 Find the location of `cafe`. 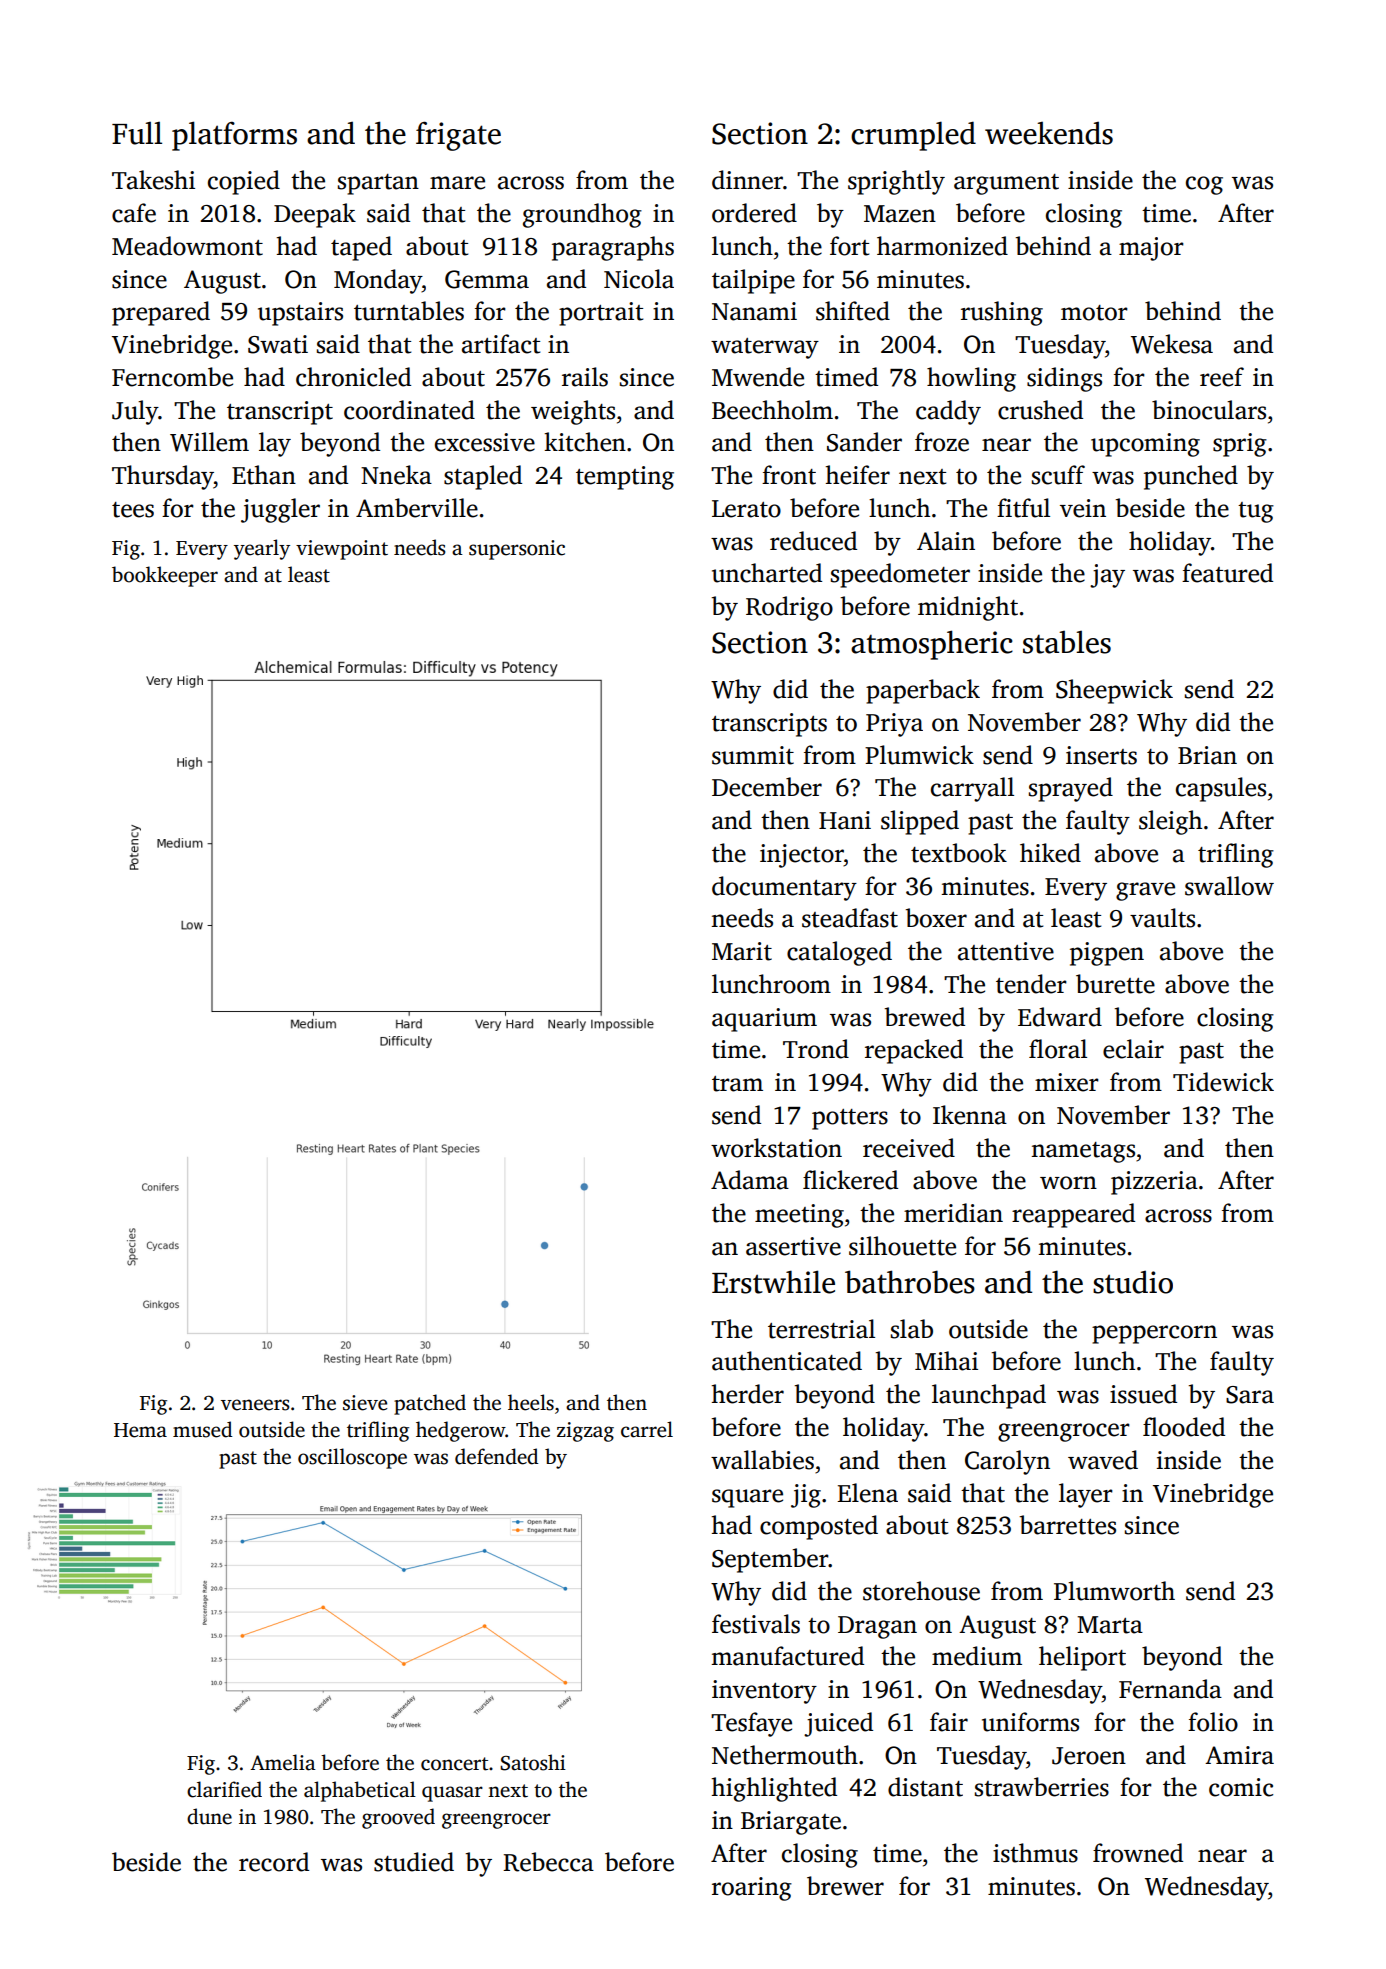

cafe is located at coordinates (134, 213).
